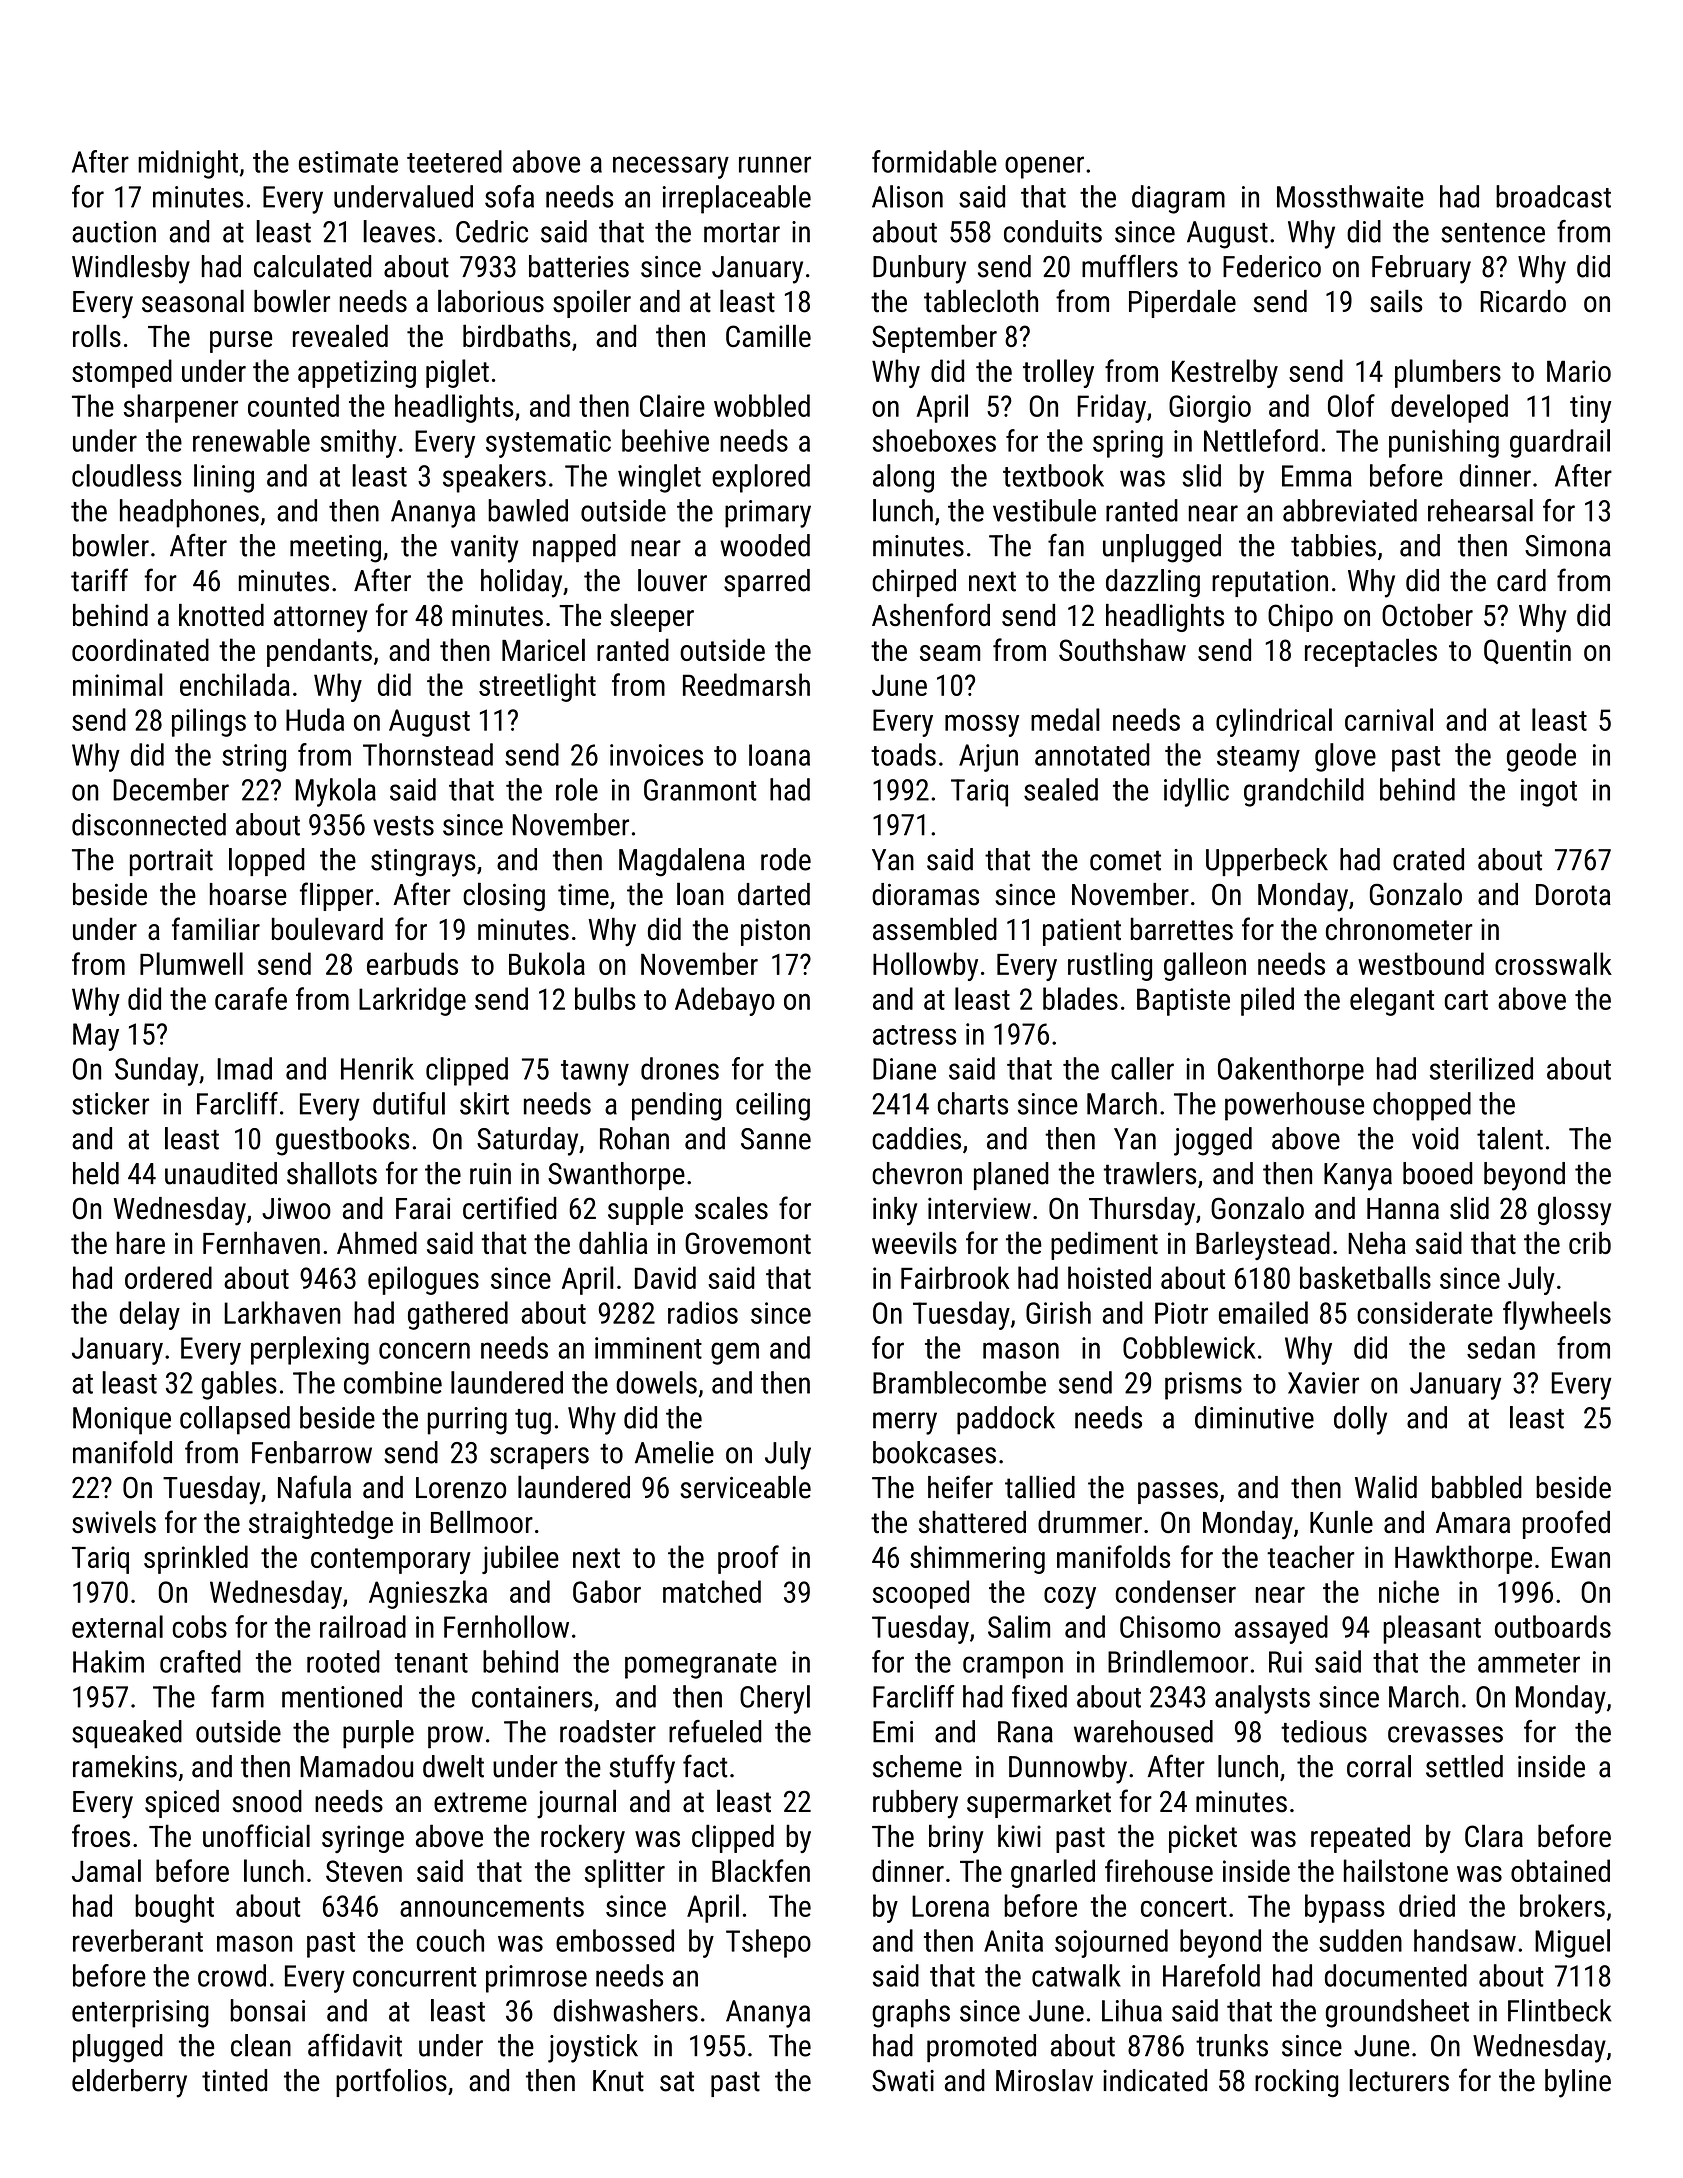 This screenshot has height=2178, width=1683. What do you see at coordinates (767, 583) in the screenshot?
I see `sparred` at bounding box center [767, 583].
